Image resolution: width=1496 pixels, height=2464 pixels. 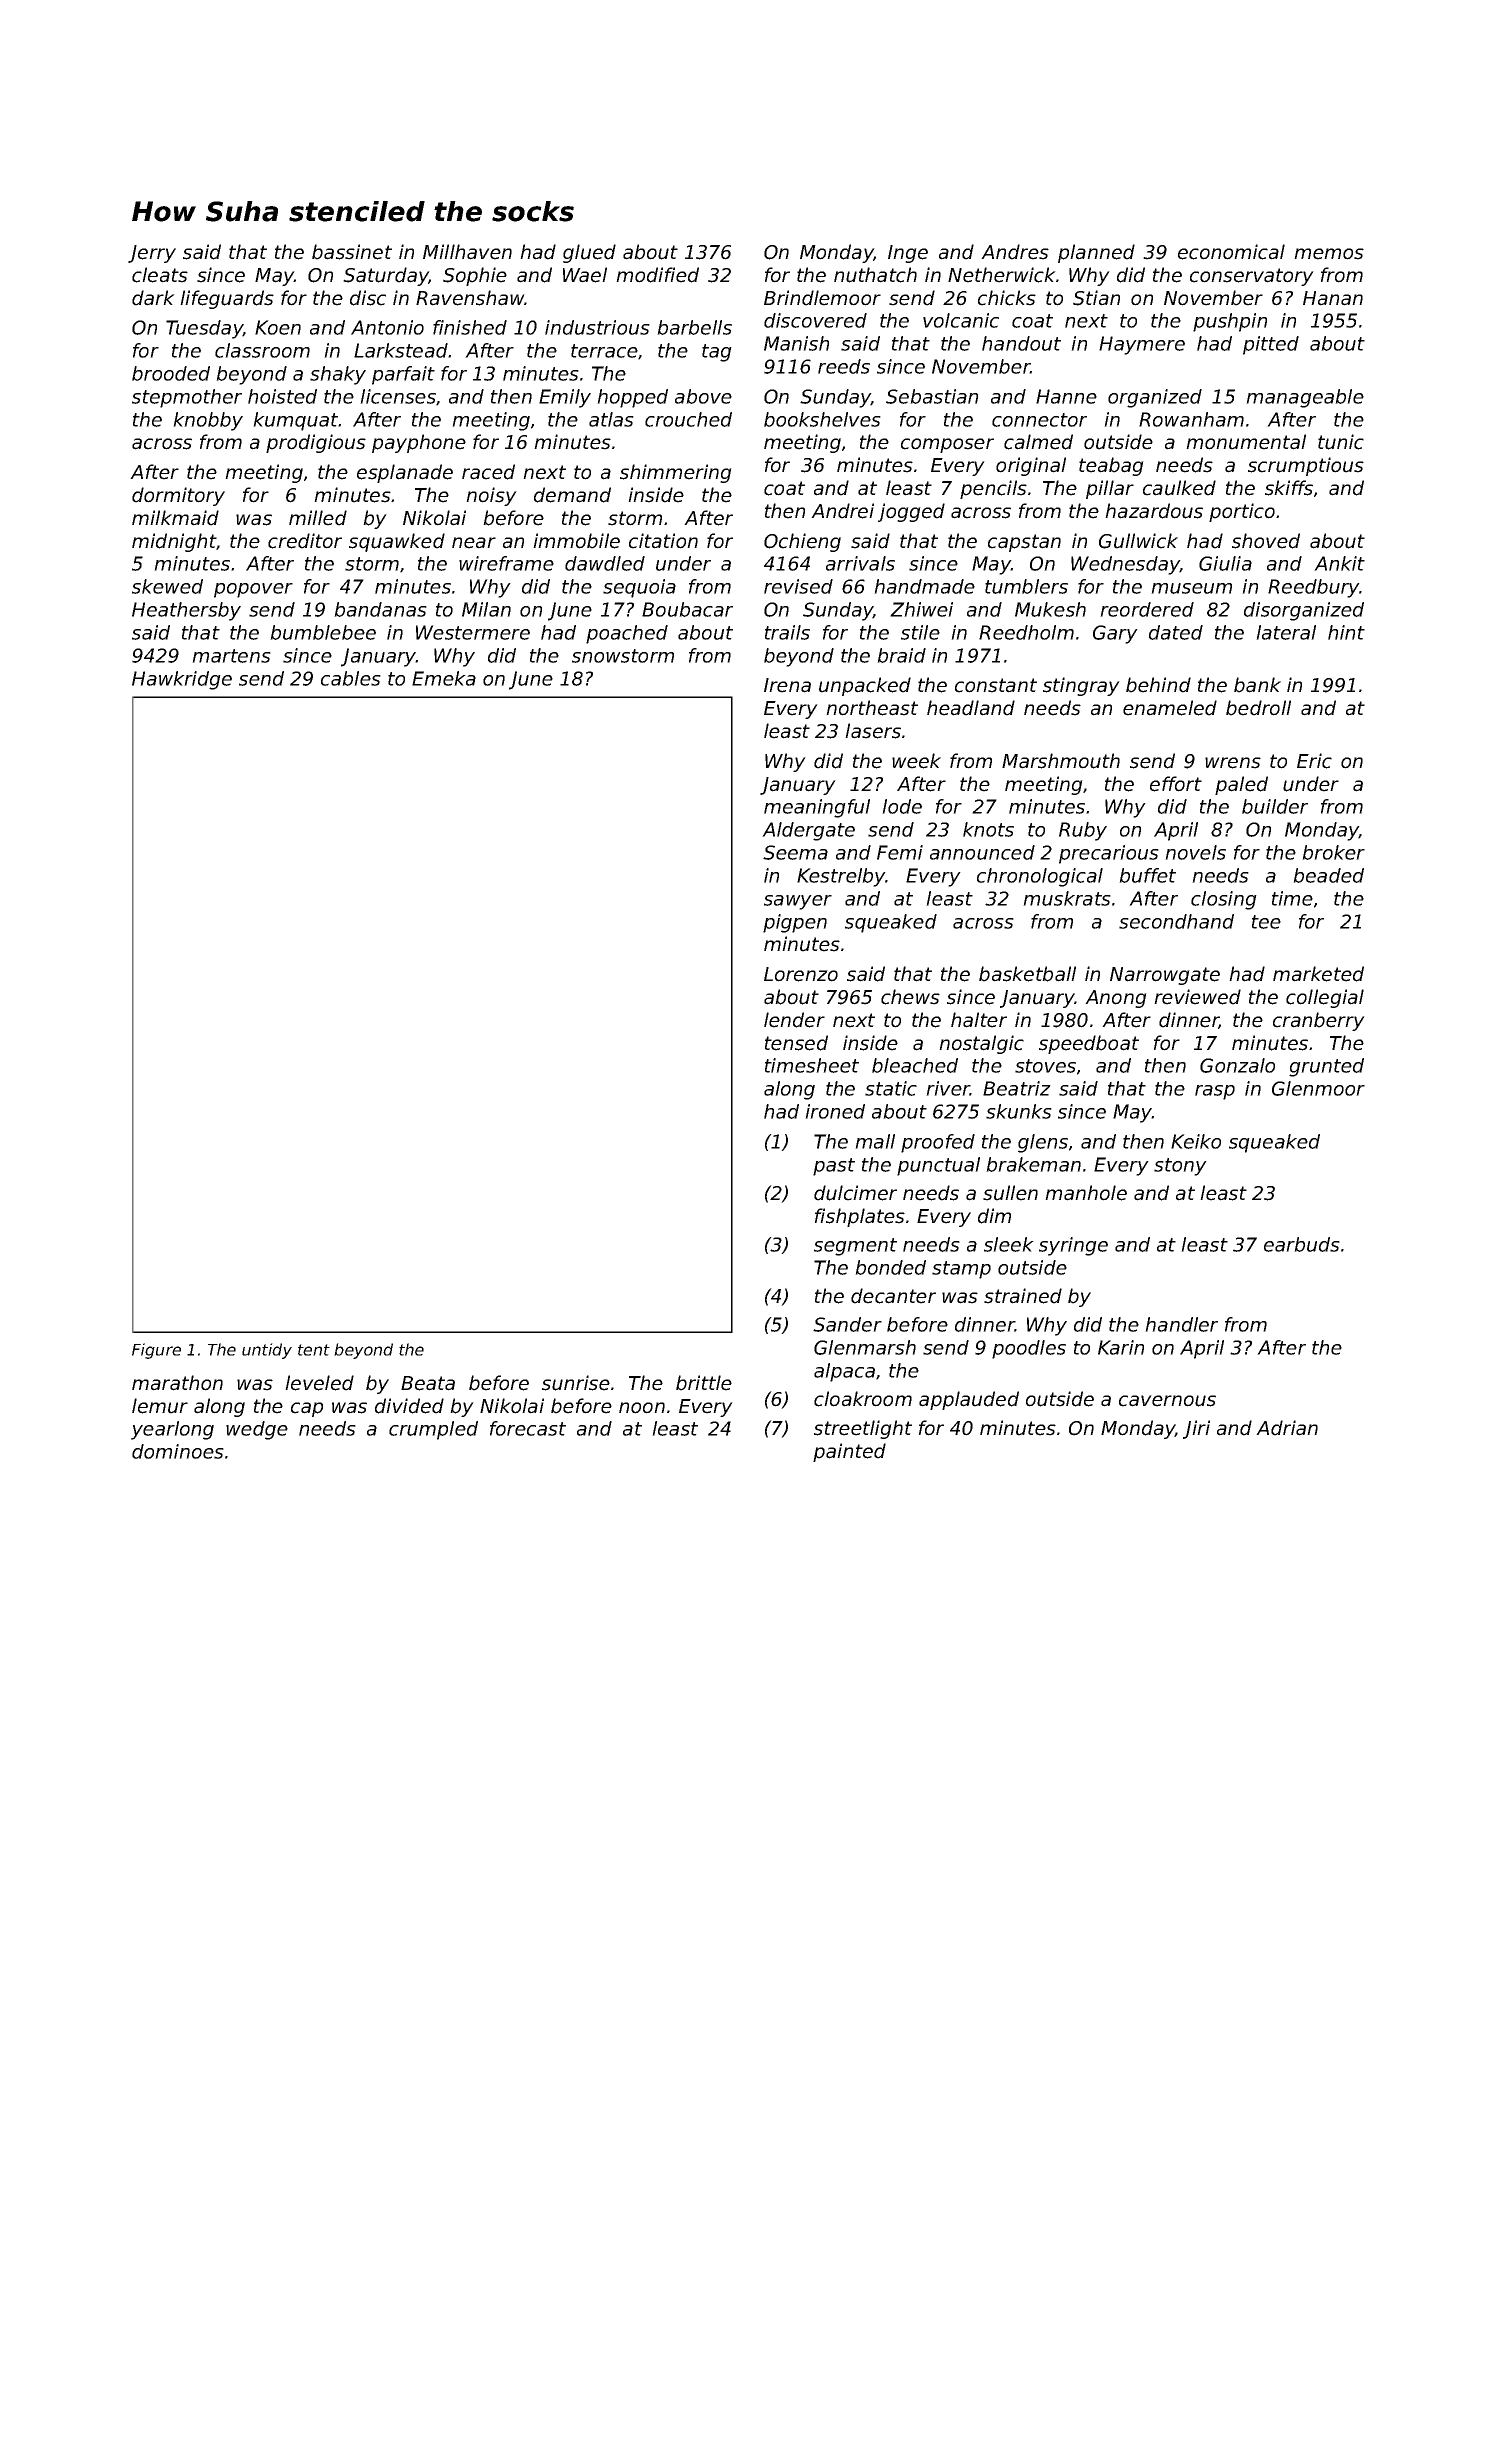 I want to click on Hawkridge, so click(x=182, y=680).
